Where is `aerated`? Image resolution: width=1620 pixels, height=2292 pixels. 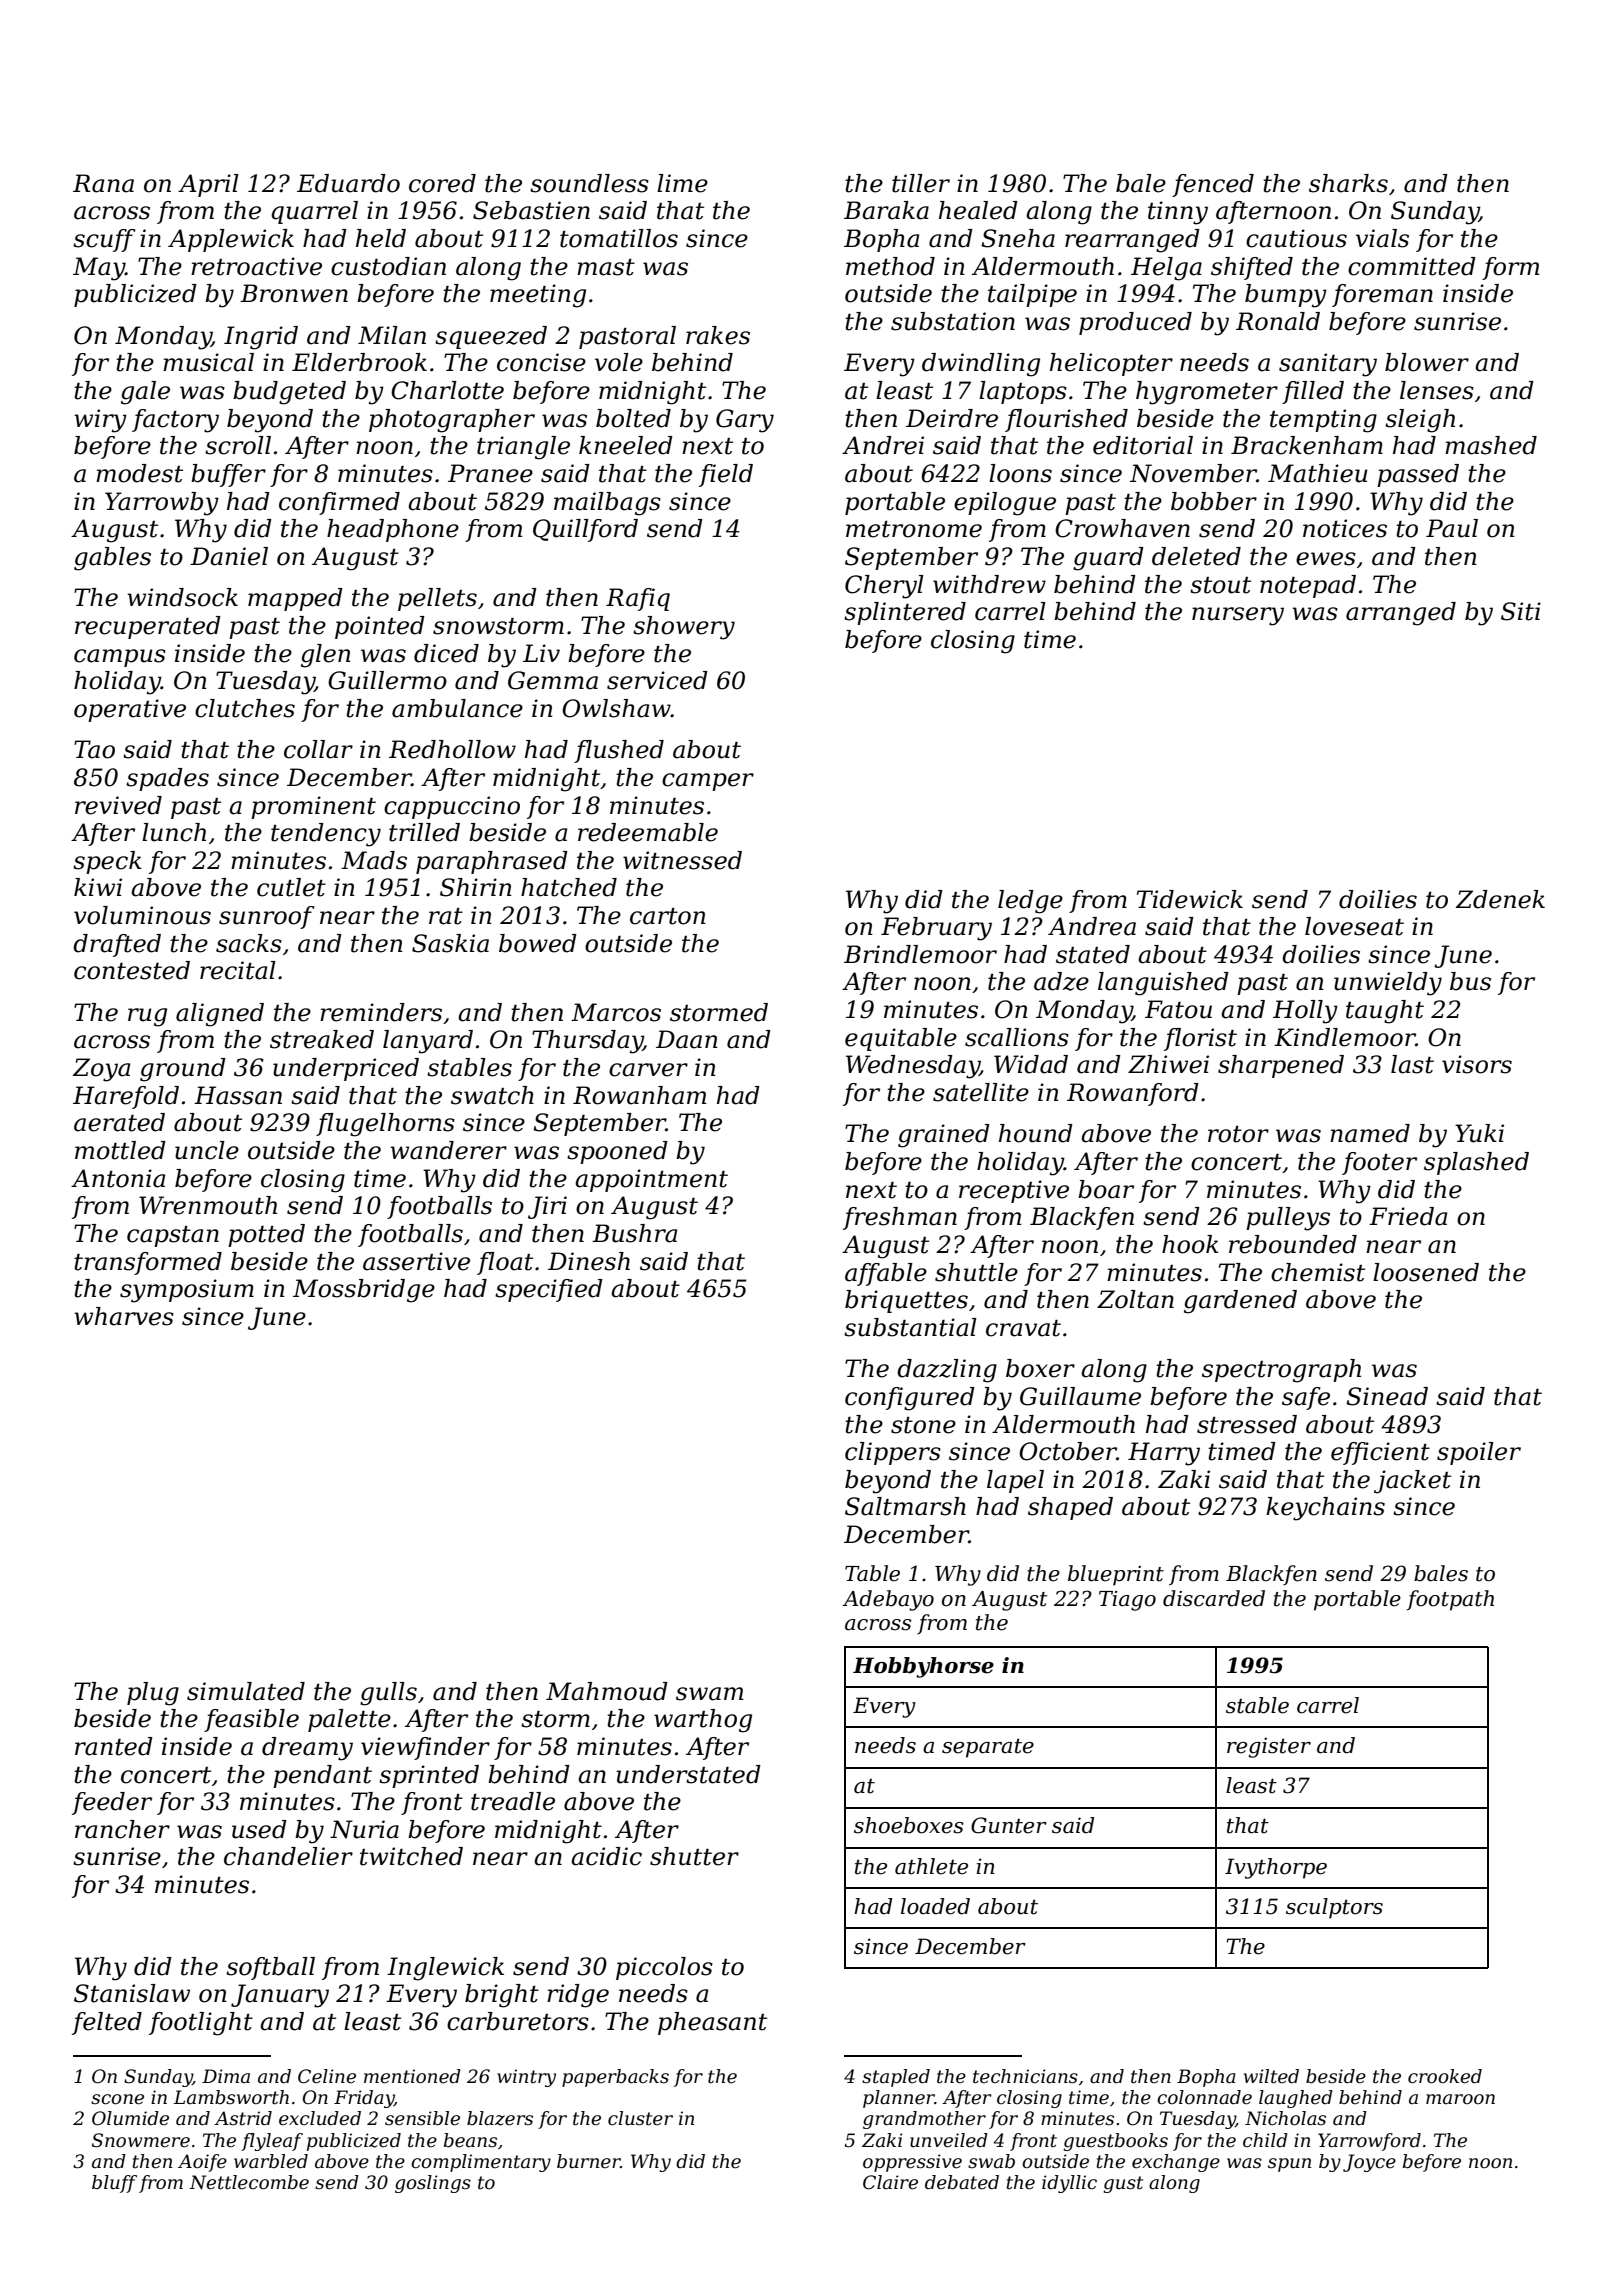
aerated is located at coordinates (119, 1122).
